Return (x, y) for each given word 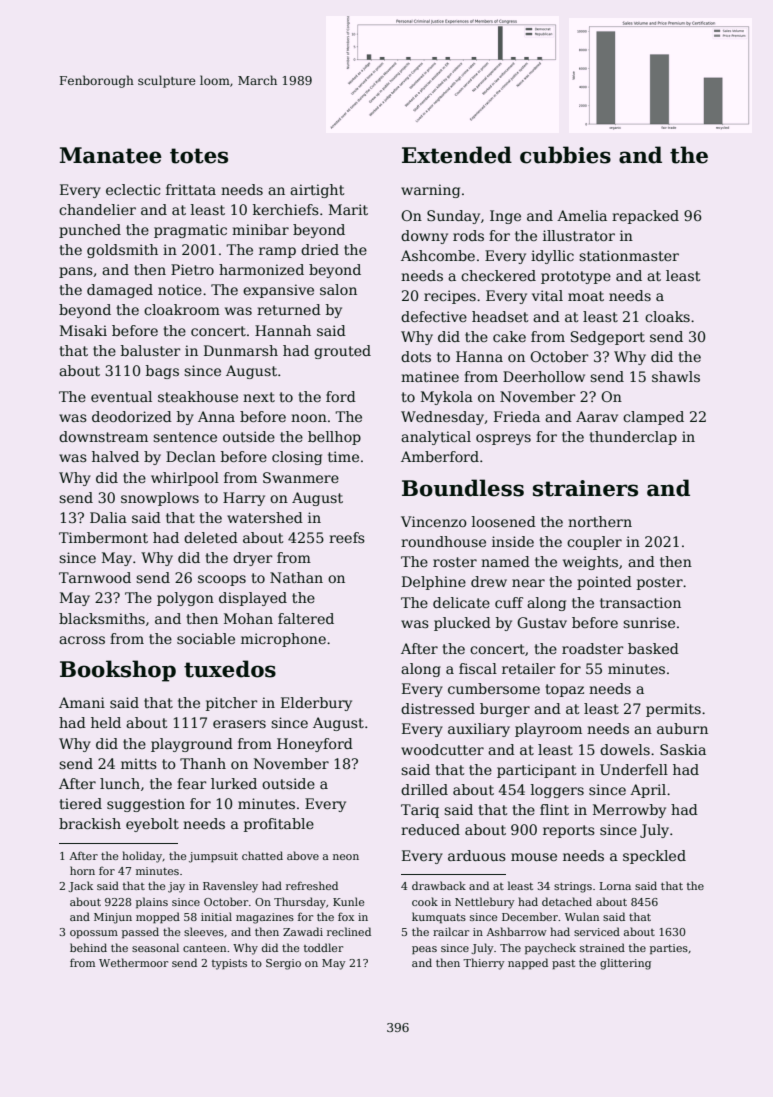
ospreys (503, 439)
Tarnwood (95, 577)
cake (509, 336)
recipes (450, 297)
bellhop (334, 438)
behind (88, 947)
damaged (120, 291)
